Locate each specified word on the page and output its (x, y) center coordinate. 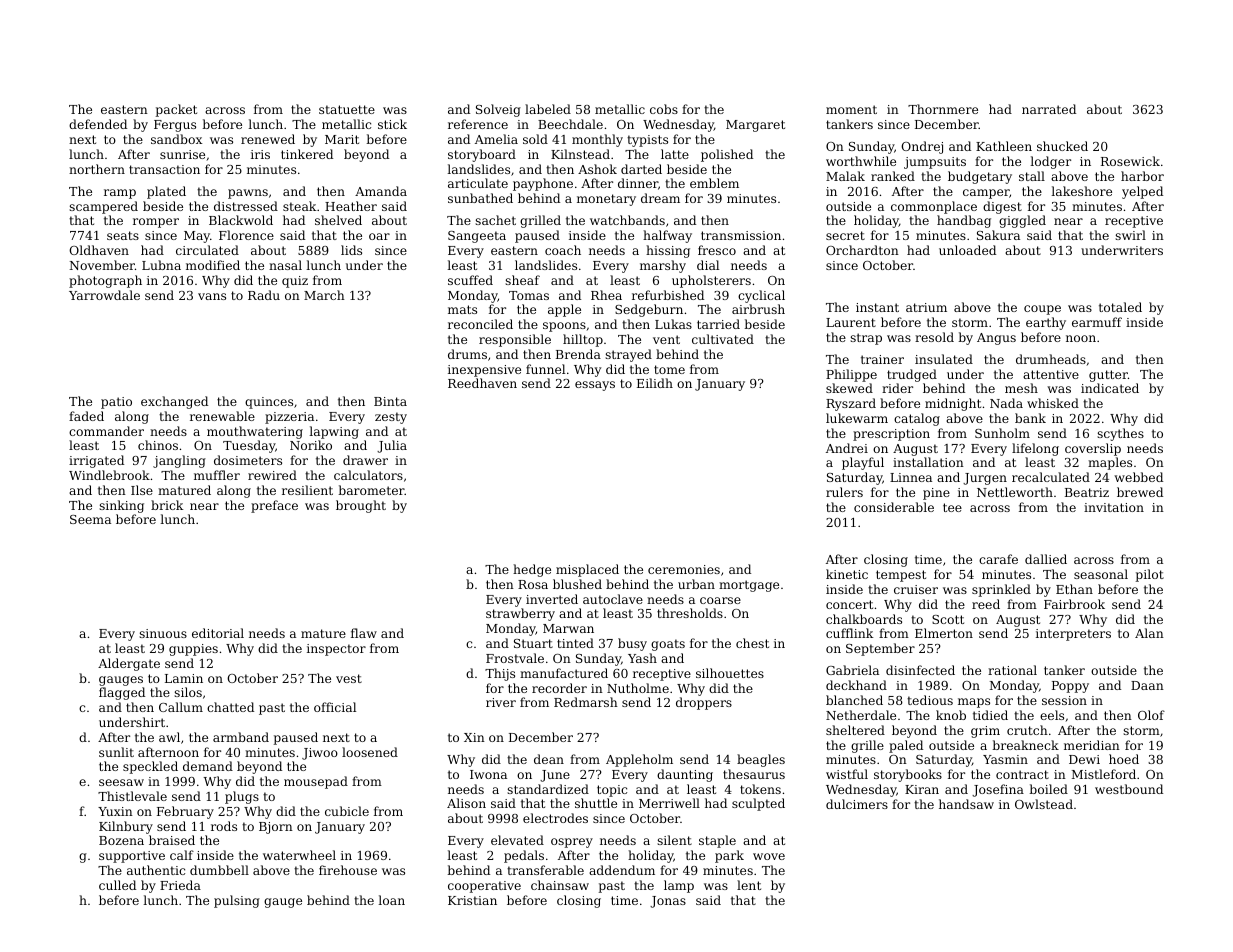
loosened (370, 752)
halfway (667, 236)
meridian (1092, 745)
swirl (1130, 235)
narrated (1049, 109)
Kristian (472, 900)
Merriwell (669, 803)
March (324, 295)
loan (391, 900)
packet (176, 110)
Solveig (498, 110)
